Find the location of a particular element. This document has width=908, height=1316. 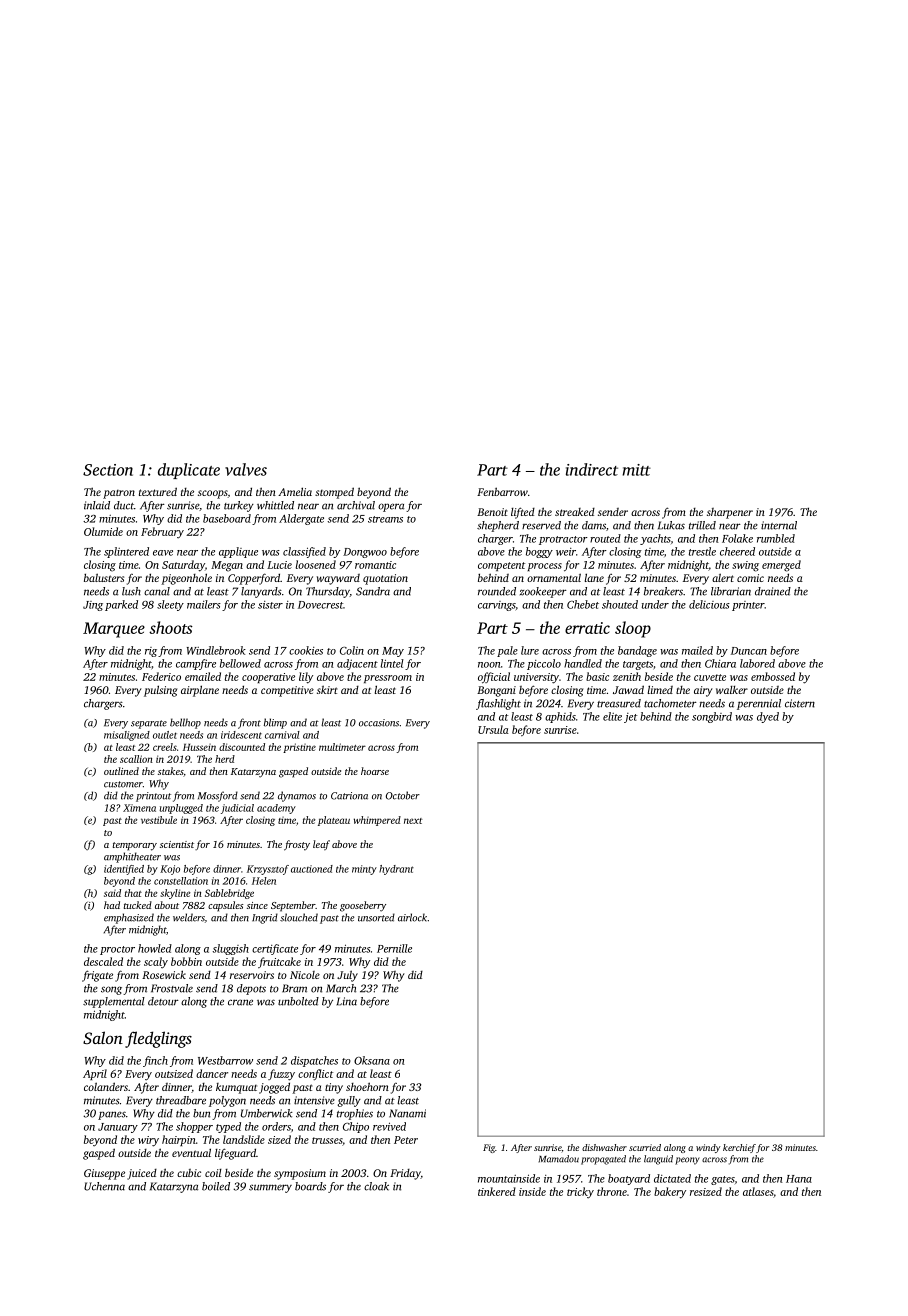

Section is located at coordinates (108, 470).
